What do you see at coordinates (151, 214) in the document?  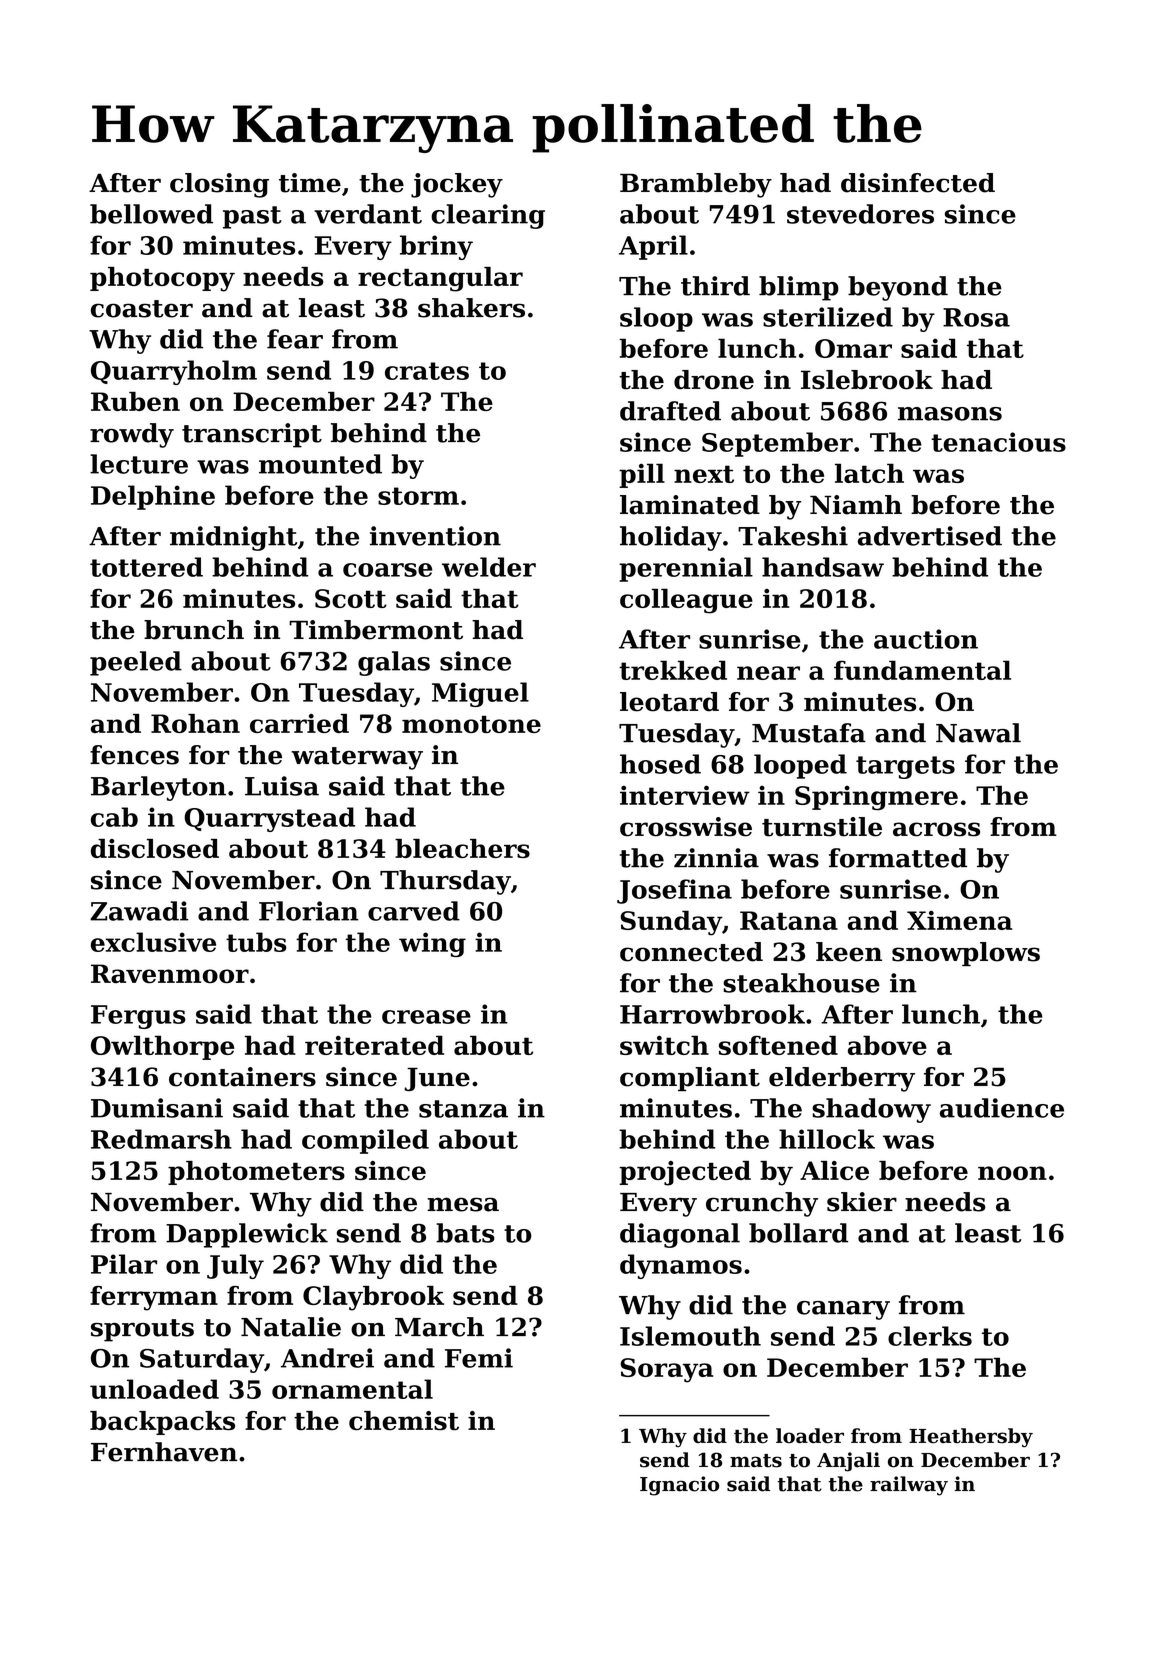 I see `bellowed` at bounding box center [151, 214].
